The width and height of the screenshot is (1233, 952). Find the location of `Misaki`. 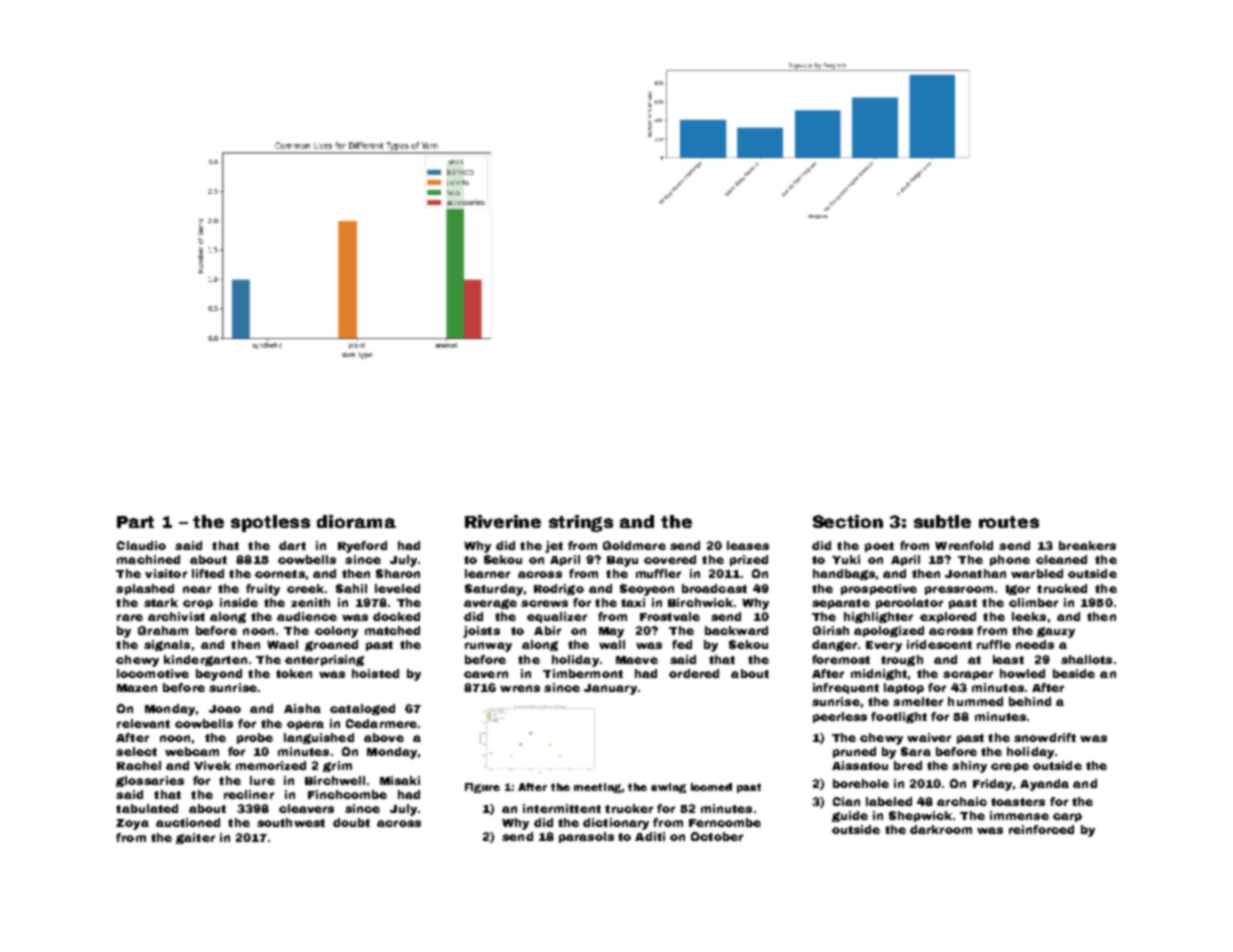

Misaki is located at coordinates (400, 780).
